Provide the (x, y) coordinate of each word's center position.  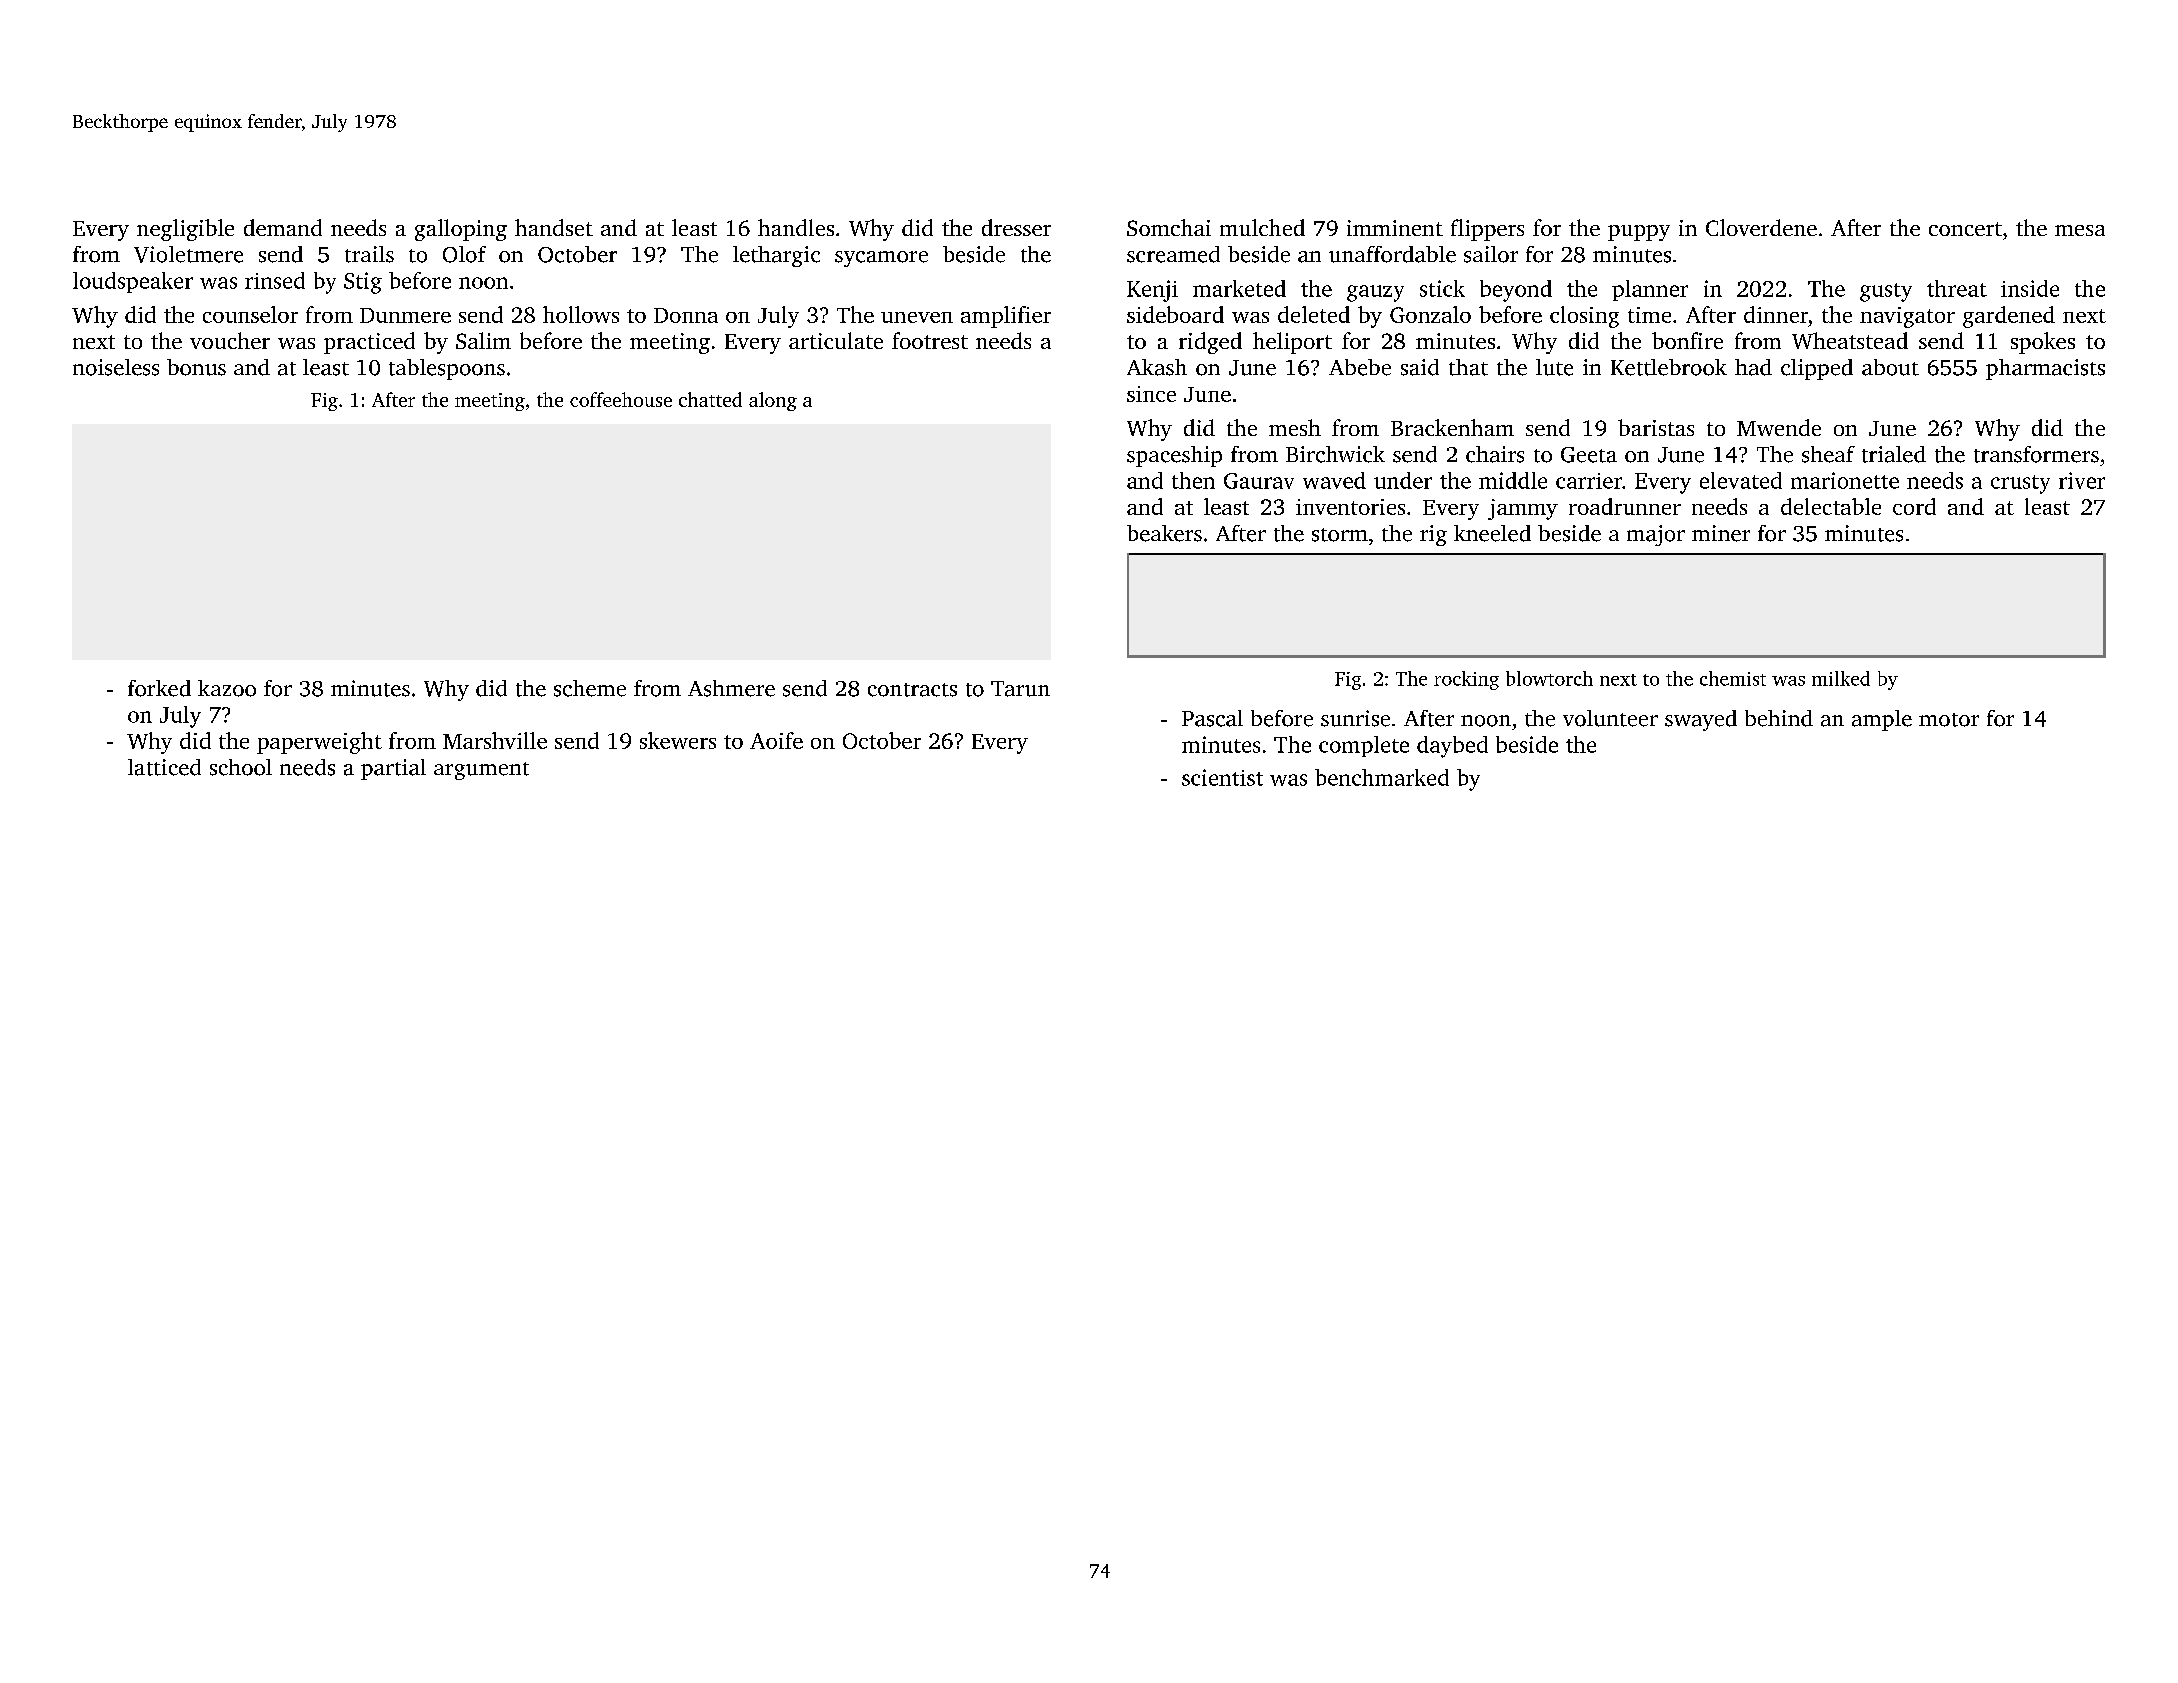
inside (2030, 288)
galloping (461, 230)
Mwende (1779, 427)
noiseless (116, 367)
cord (1914, 506)
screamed (1173, 254)
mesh (1295, 427)
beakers (1164, 533)
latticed (164, 767)
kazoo (227, 688)
